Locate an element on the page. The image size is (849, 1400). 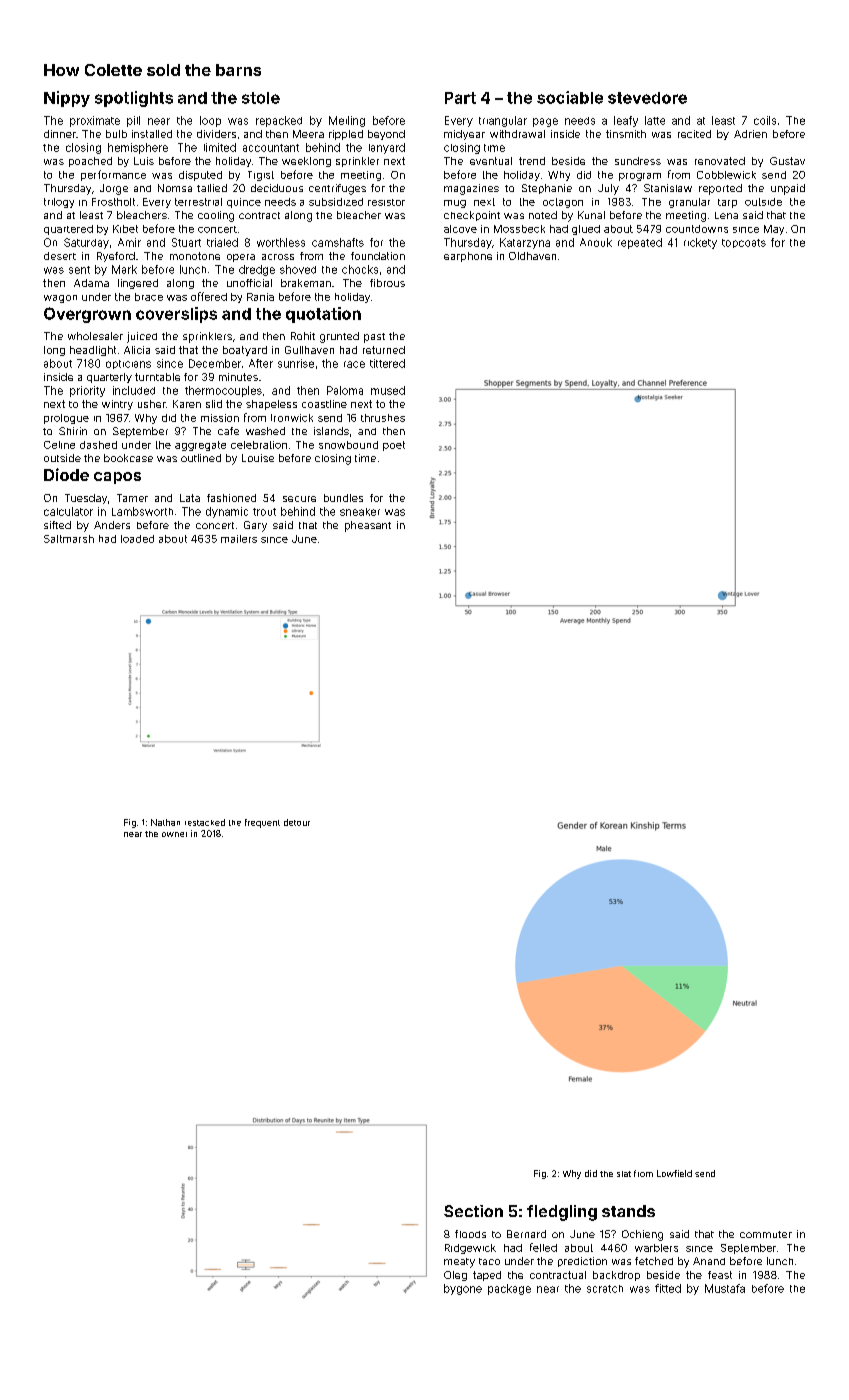
detour is located at coordinates (297, 822).
